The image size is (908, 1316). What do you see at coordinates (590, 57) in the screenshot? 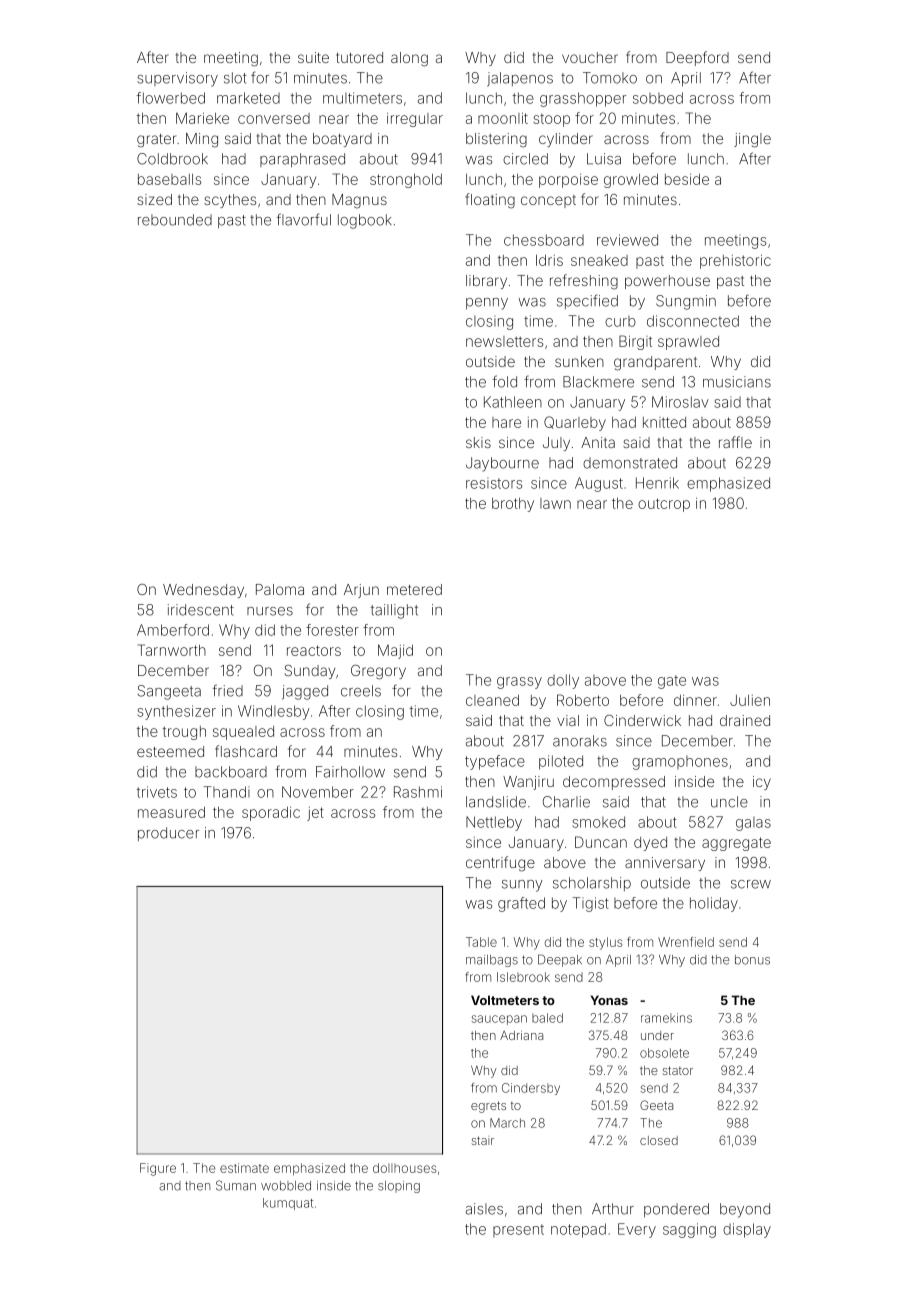
I see `voucher` at bounding box center [590, 57].
